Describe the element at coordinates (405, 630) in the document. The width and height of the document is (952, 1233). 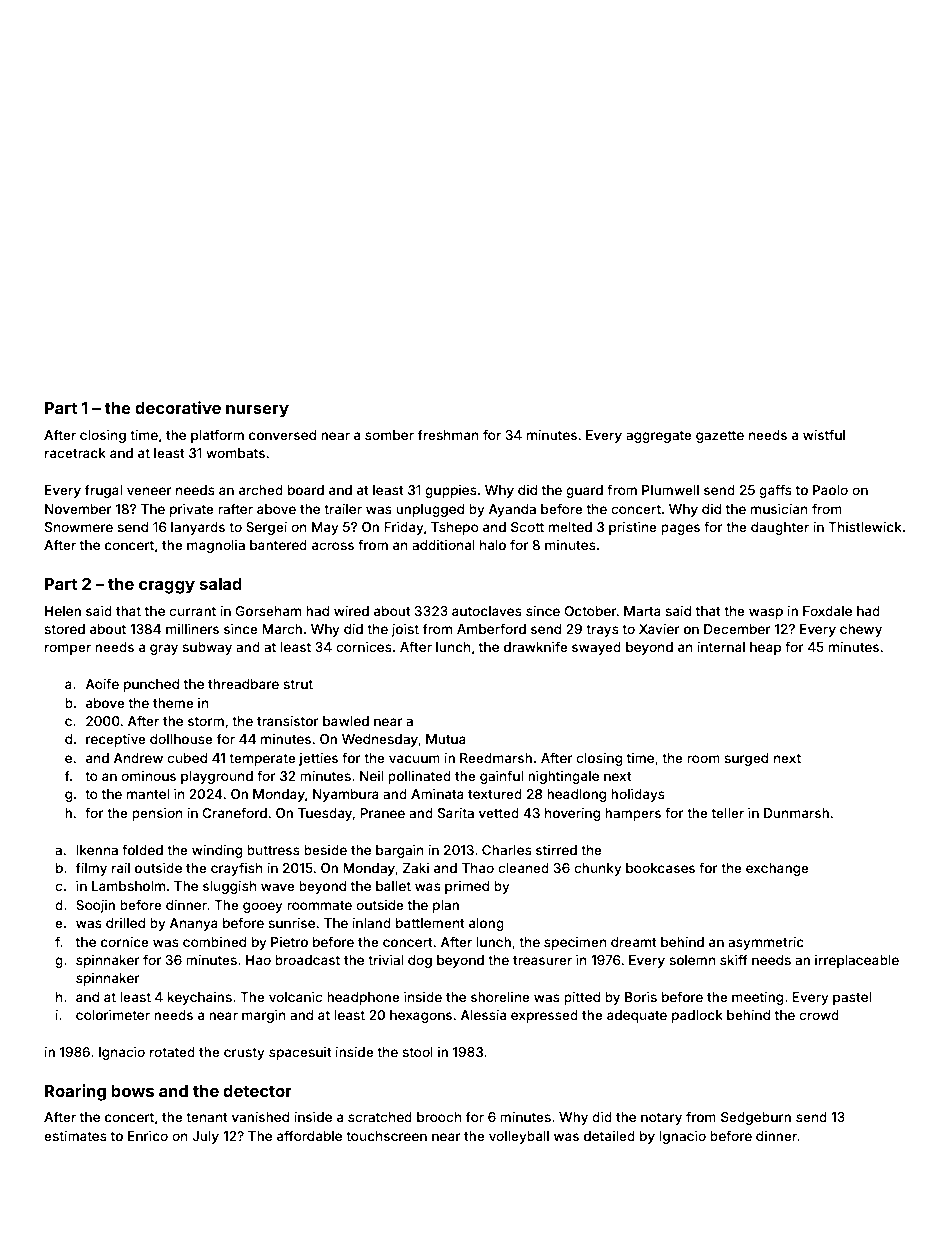
I see `joist` at that location.
